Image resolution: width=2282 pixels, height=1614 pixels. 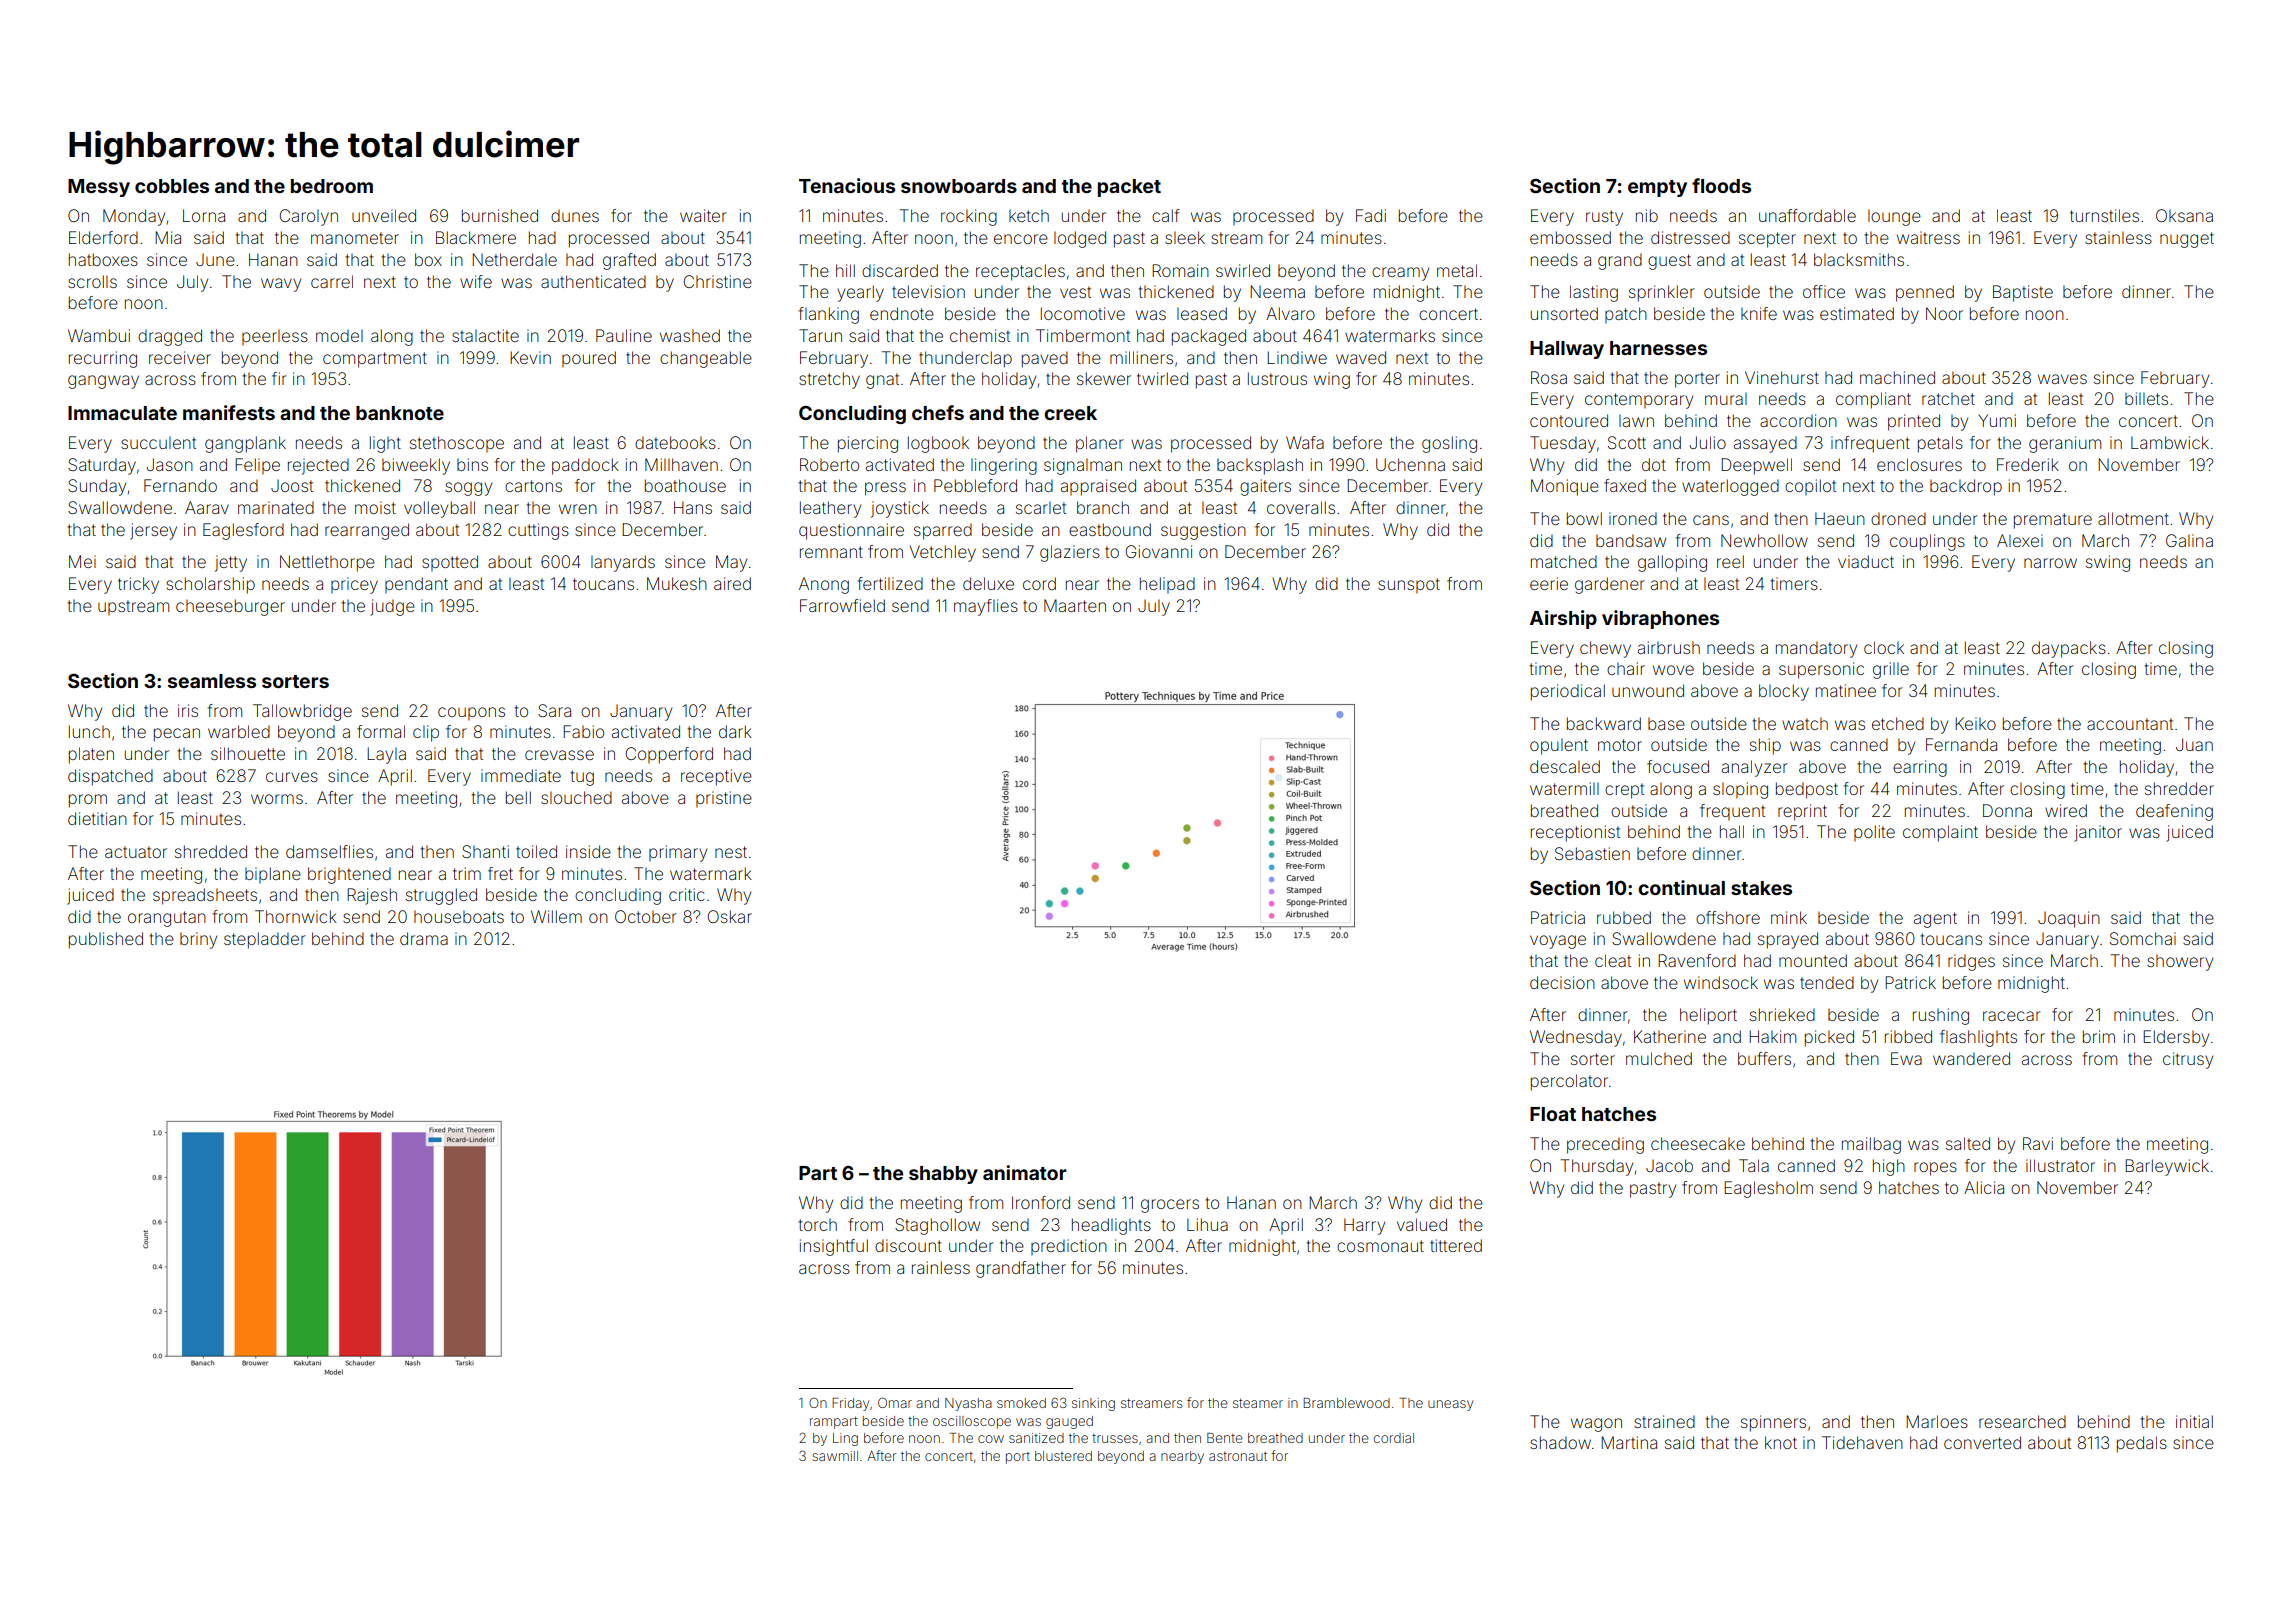 What do you see at coordinates (1894, 217) in the image?
I see `lounge` at bounding box center [1894, 217].
